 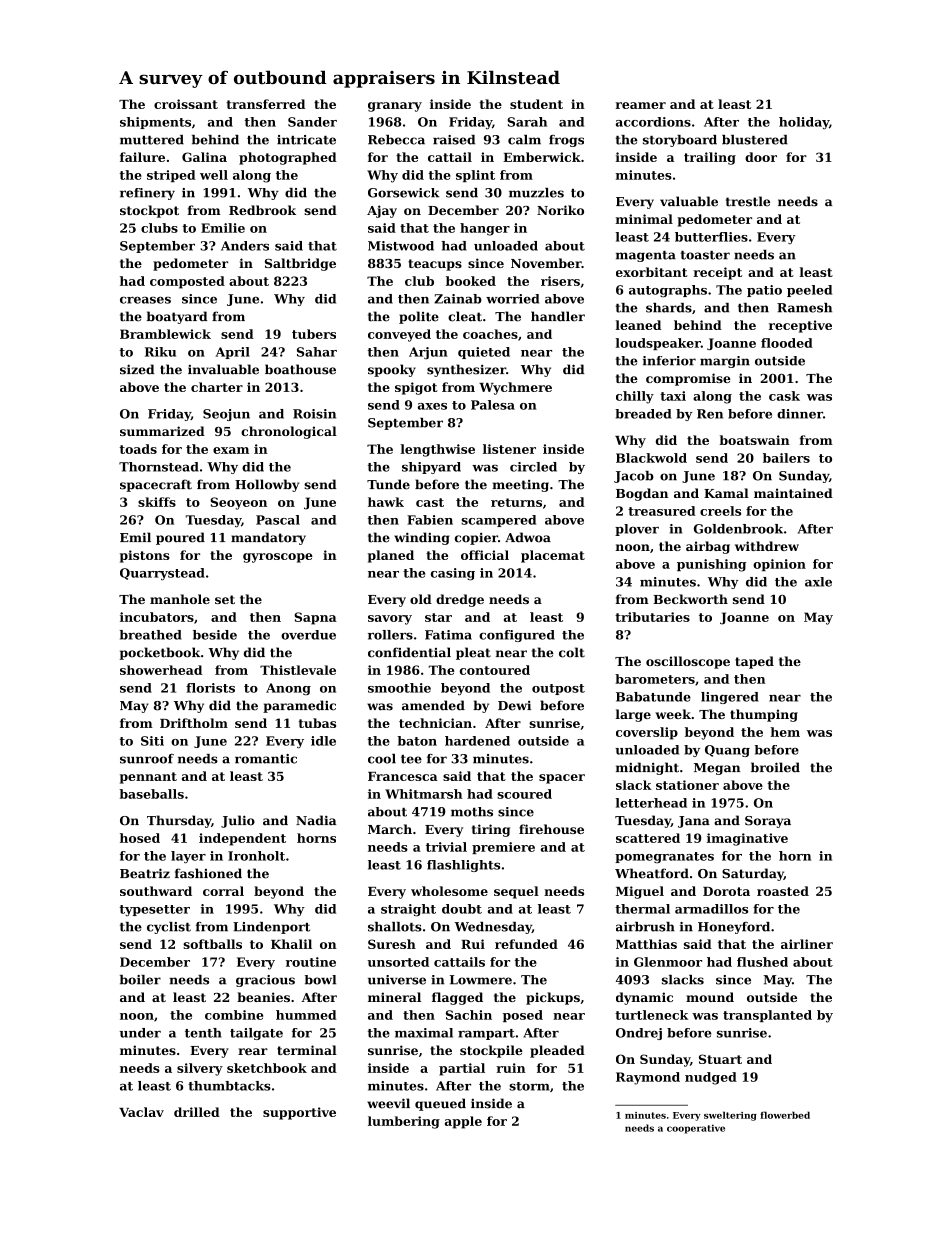 What do you see at coordinates (299, 1113) in the screenshot?
I see `supportive` at bounding box center [299, 1113].
